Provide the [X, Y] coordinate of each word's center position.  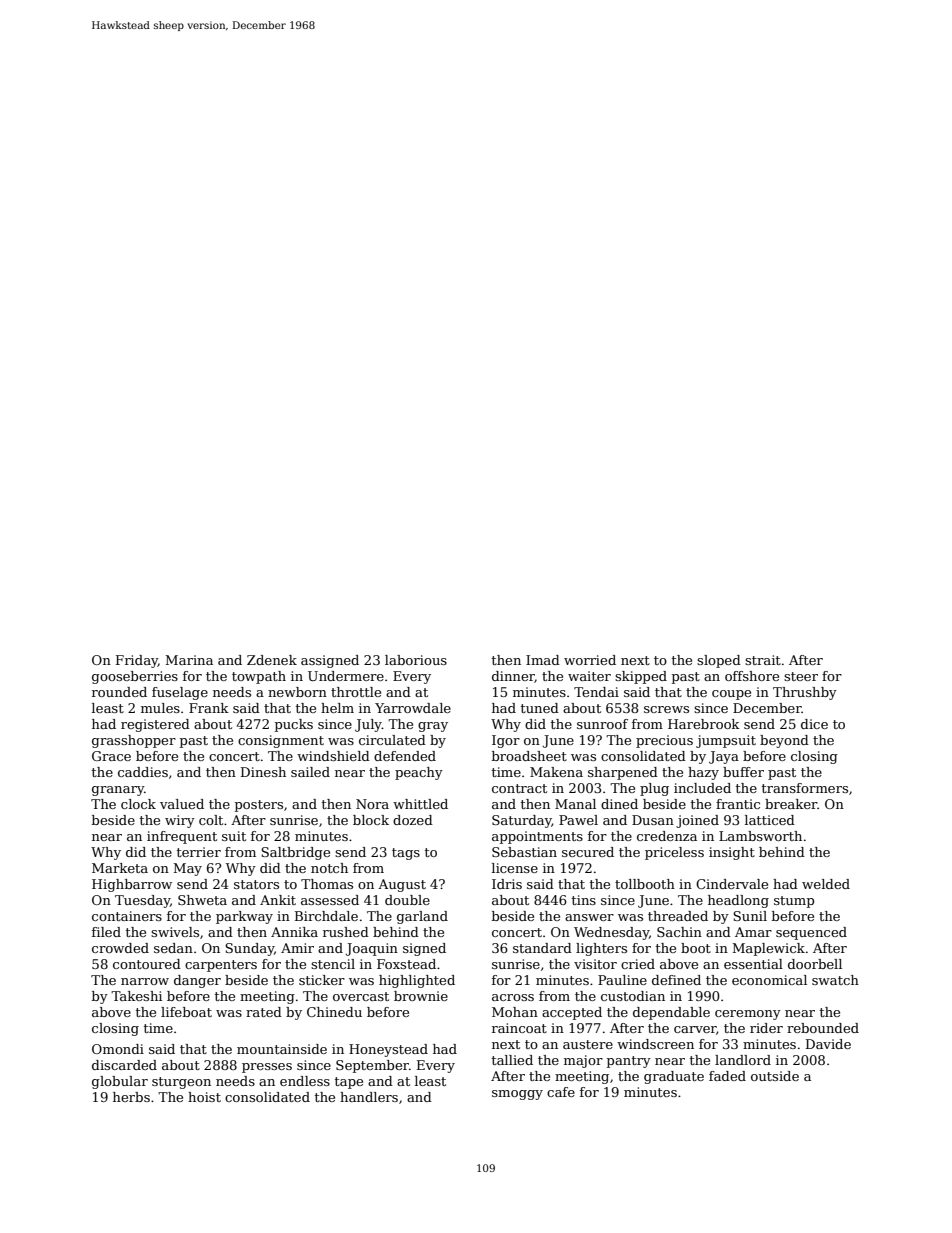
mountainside [282, 1049]
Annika [294, 932]
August [402, 885]
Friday [137, 661]
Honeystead [388, 1050]
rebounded [823, 1028]
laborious [416, 660]
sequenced [811, 933]
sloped [719, 661]
